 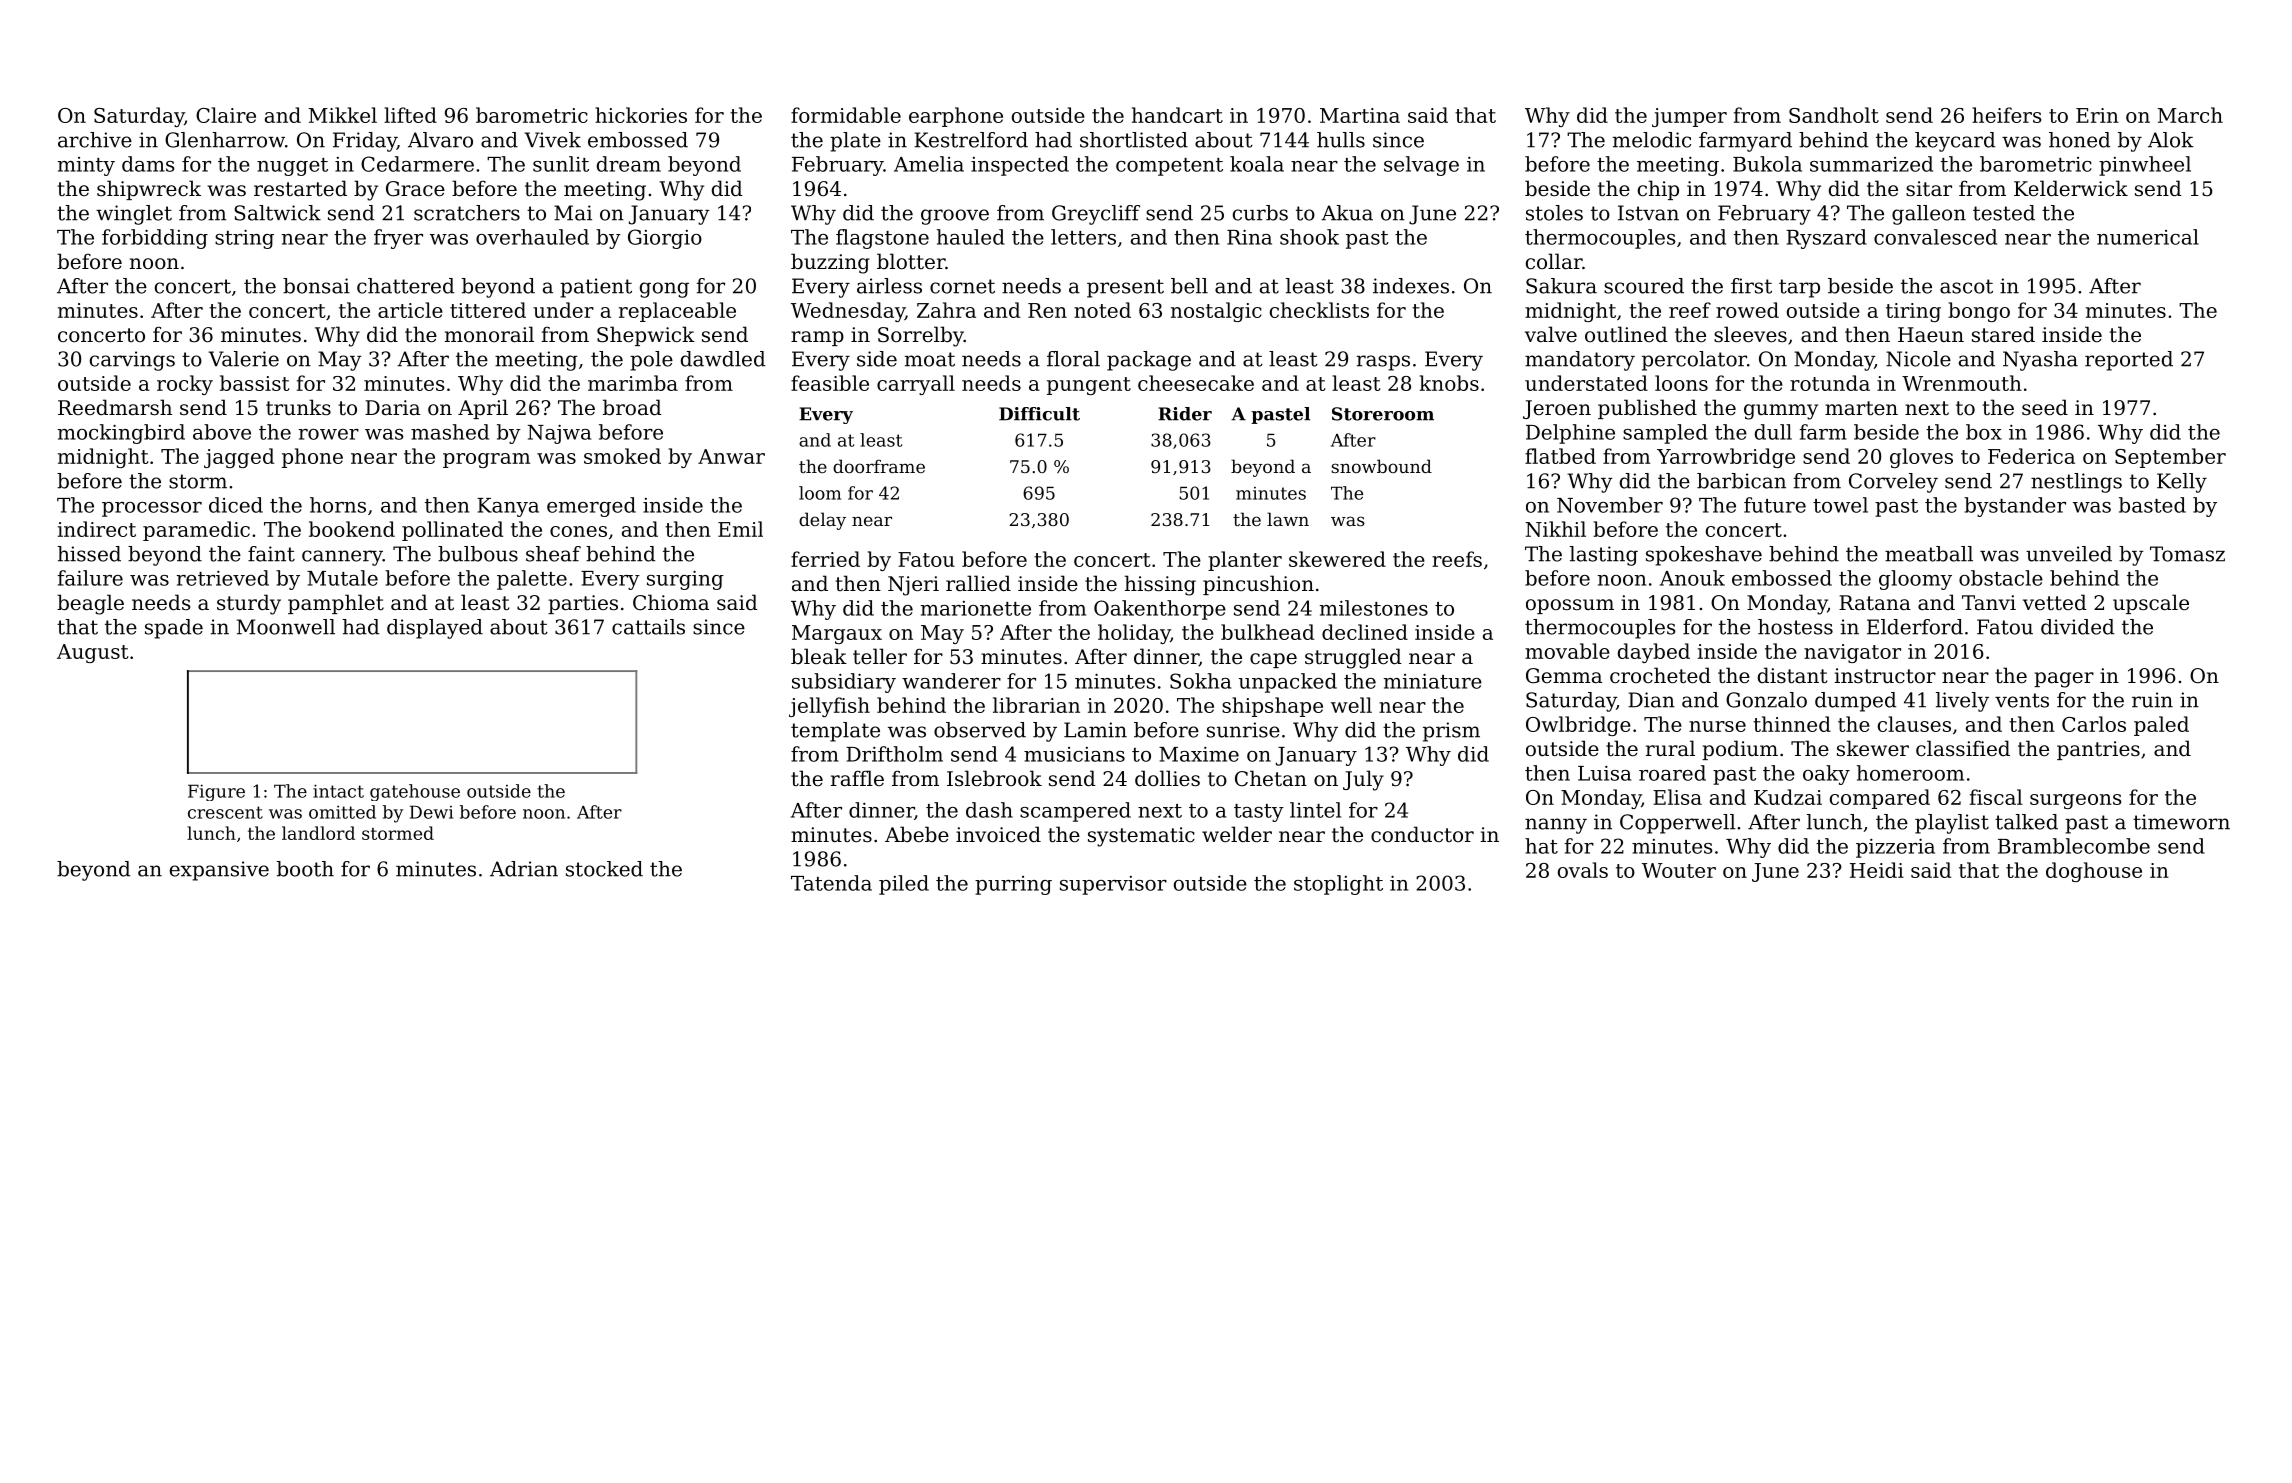 What do you see at coordinates (1551, 334) in the screenshot?
I see `valve` at bounding box center [1551, 334].
